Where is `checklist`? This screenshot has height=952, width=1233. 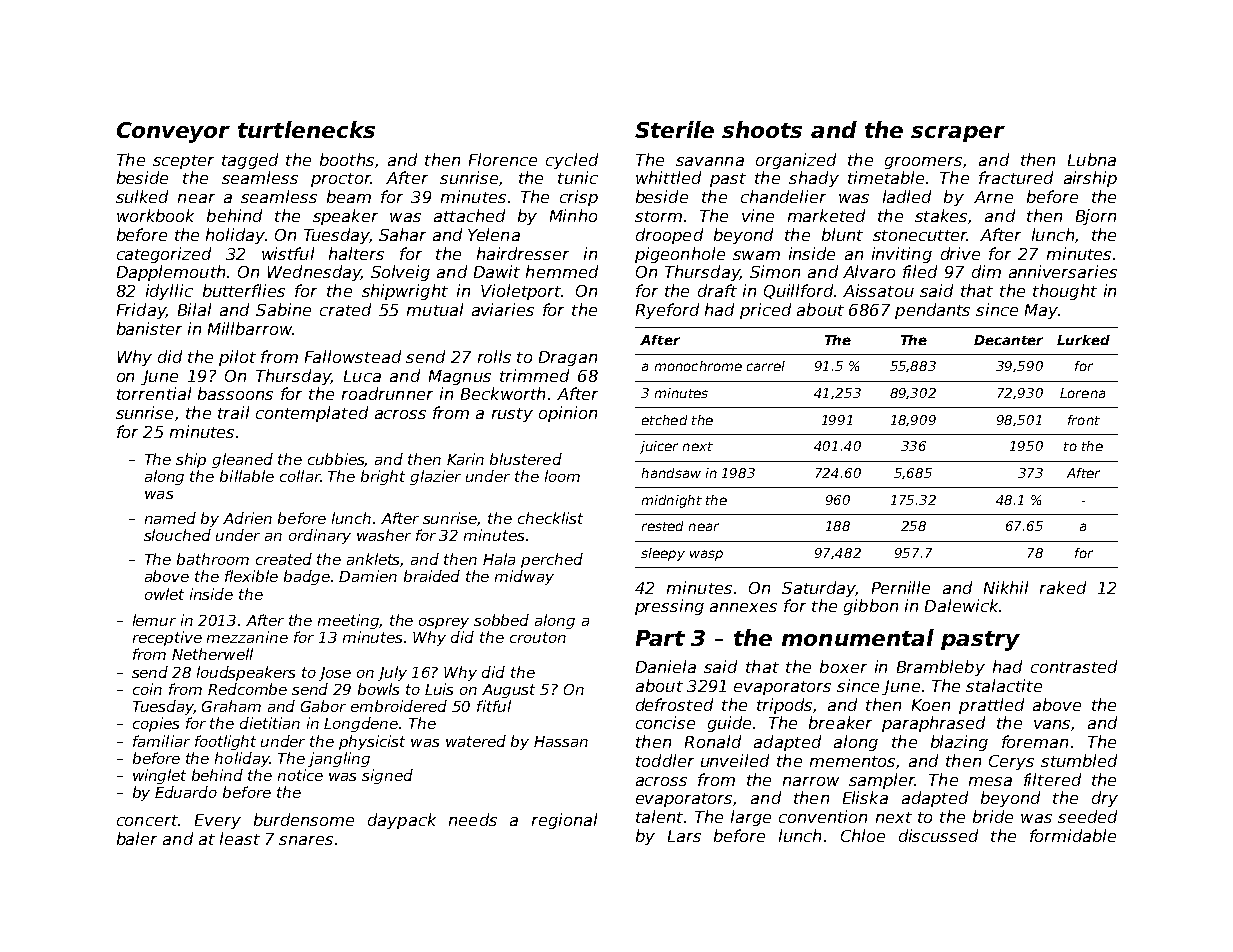
checklist is located at coordinates (550, 518).
